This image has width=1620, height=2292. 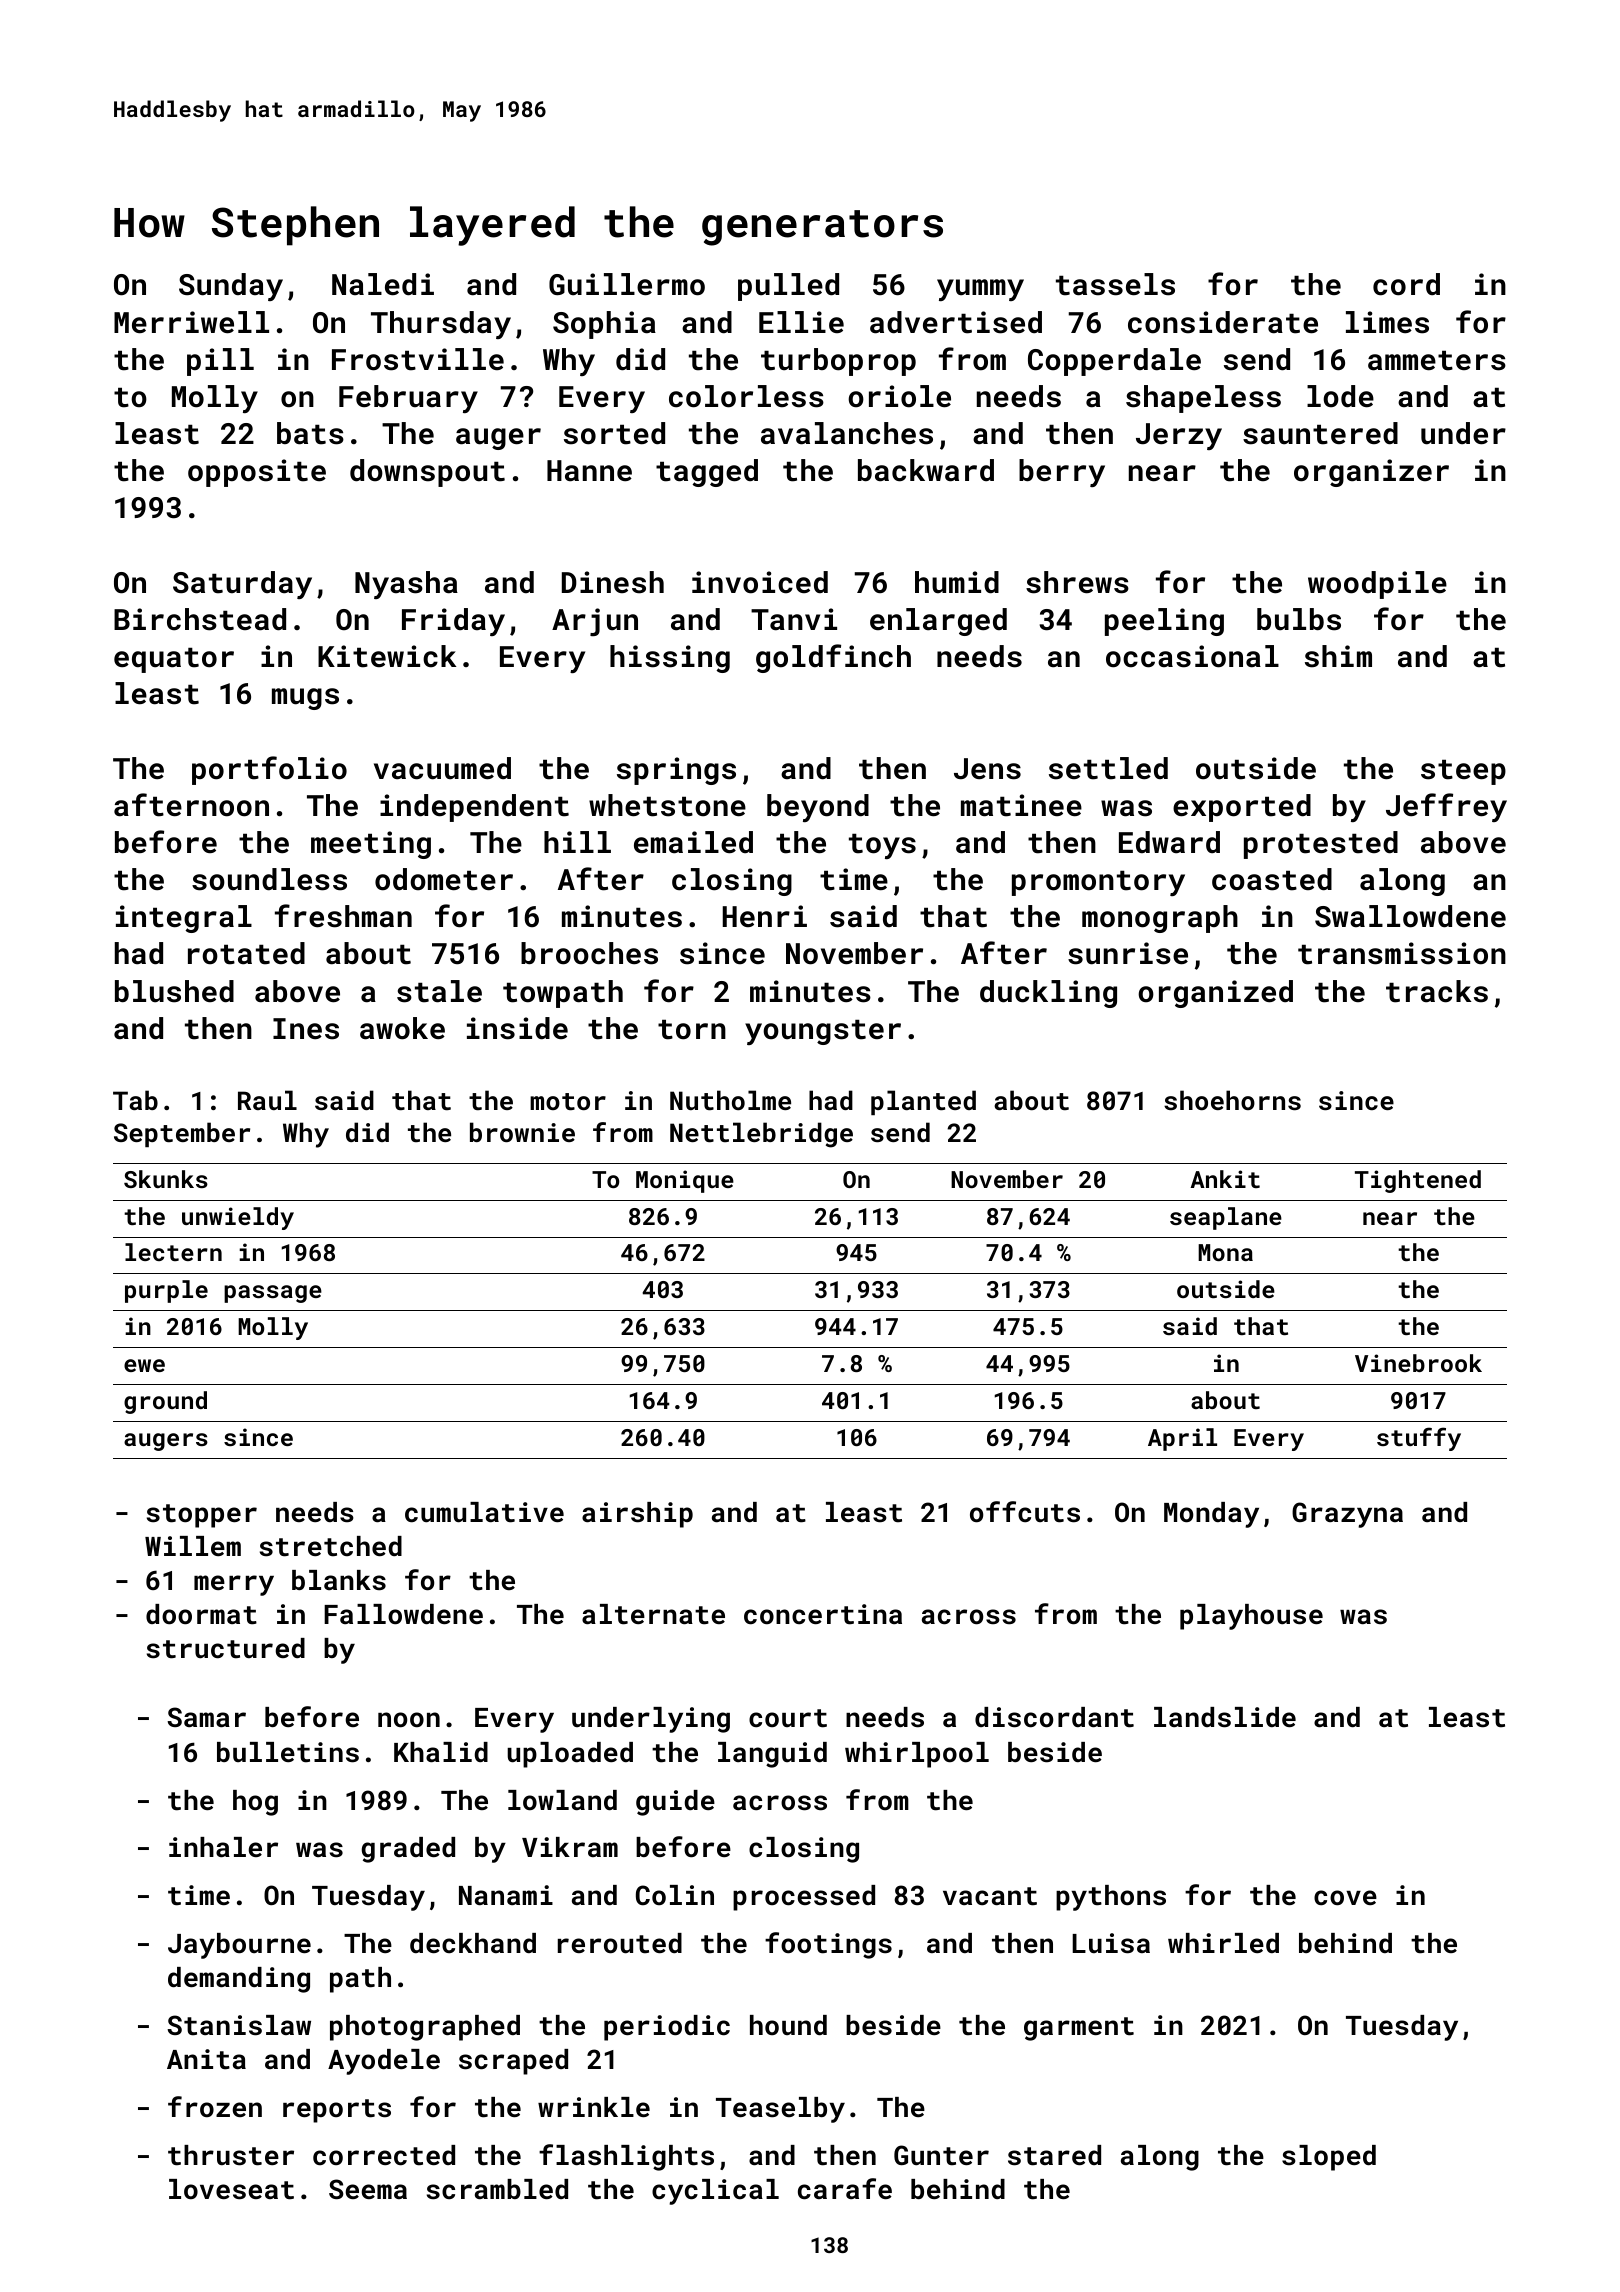 I want to click on vacuumed, so click(x=442, y=768).
